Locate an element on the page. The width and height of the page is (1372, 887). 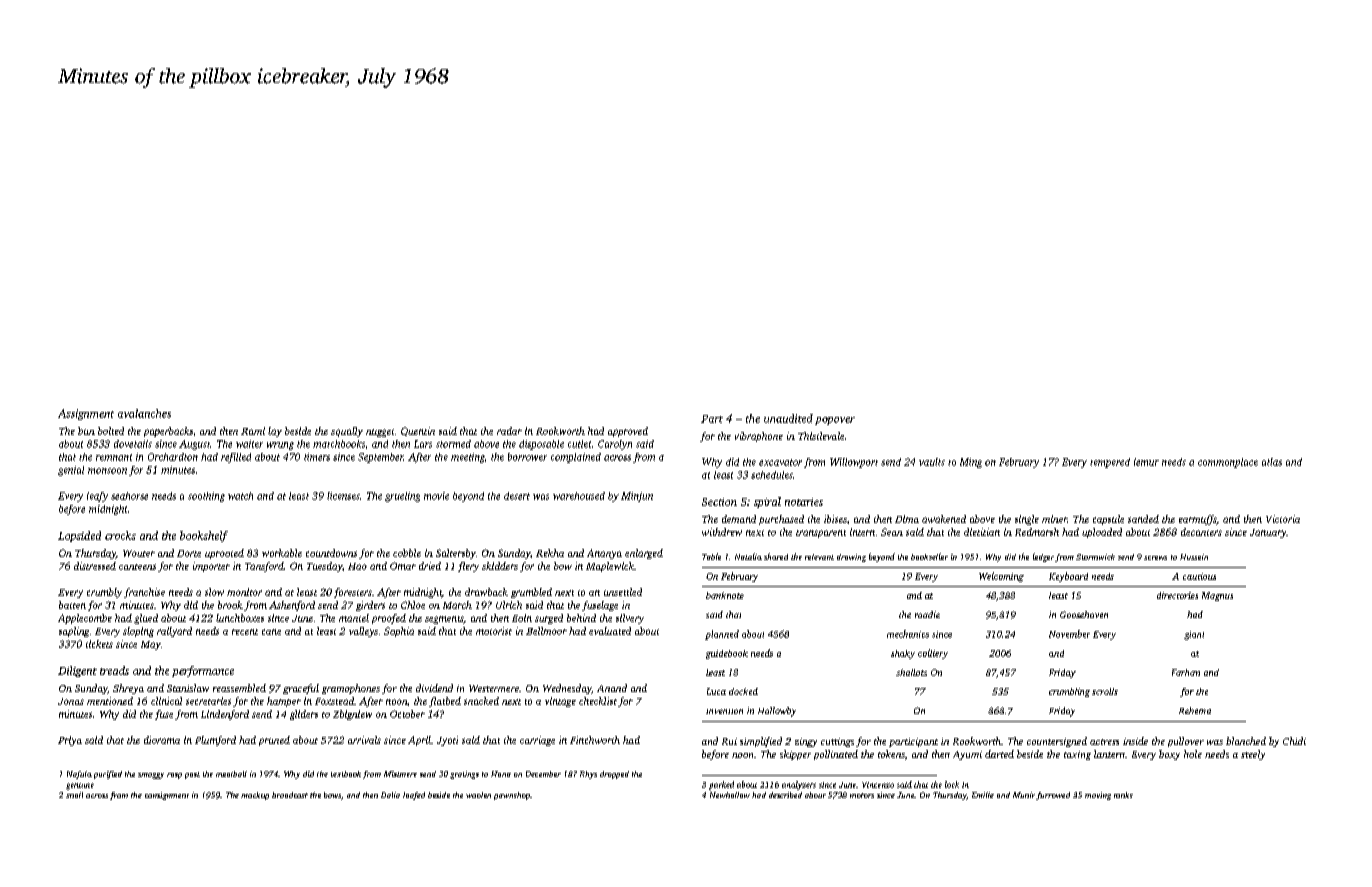
atlas is located at coordinates (1272, 462).
